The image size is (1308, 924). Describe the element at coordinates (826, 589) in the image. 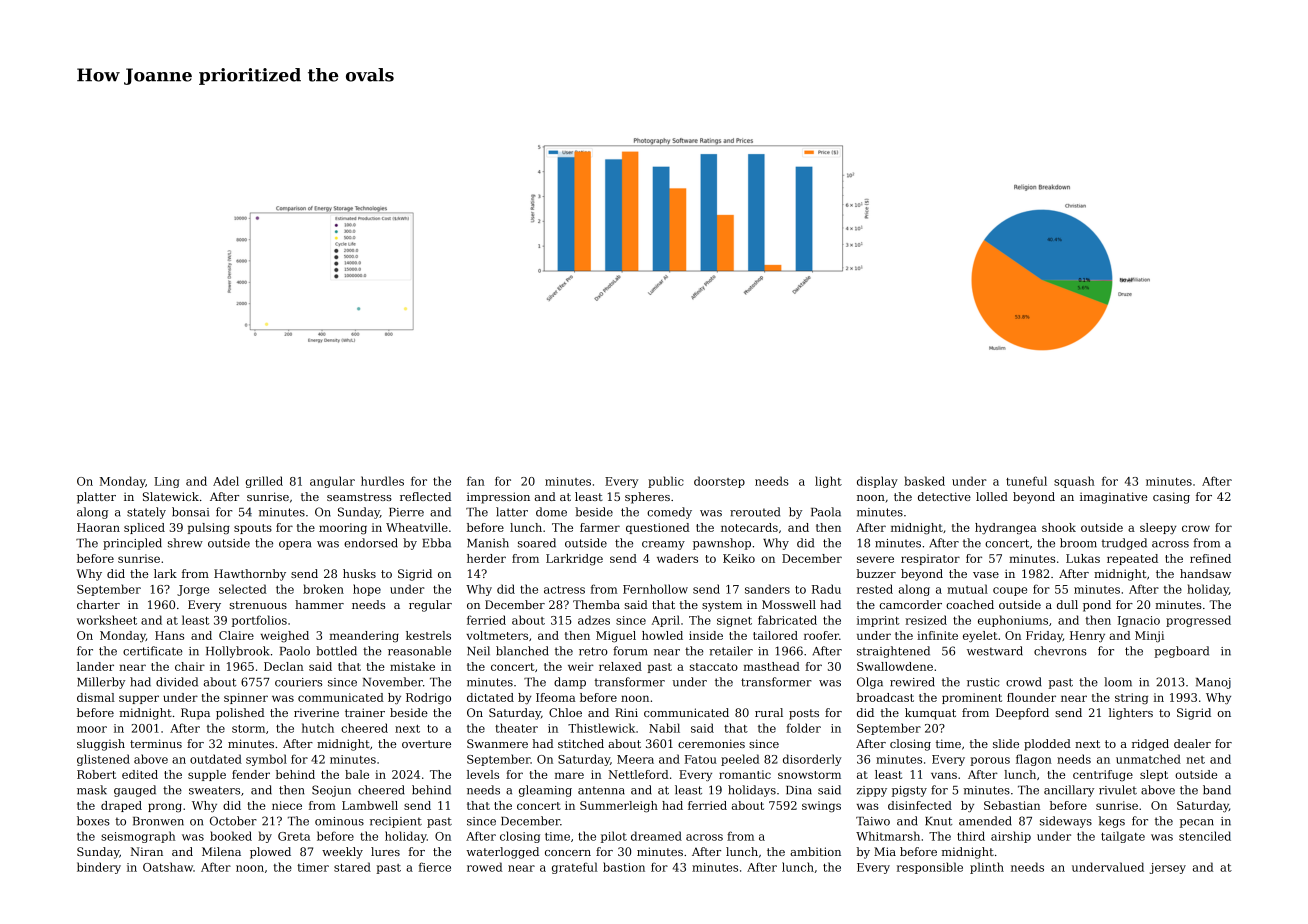

I see `Radu` at that location.
